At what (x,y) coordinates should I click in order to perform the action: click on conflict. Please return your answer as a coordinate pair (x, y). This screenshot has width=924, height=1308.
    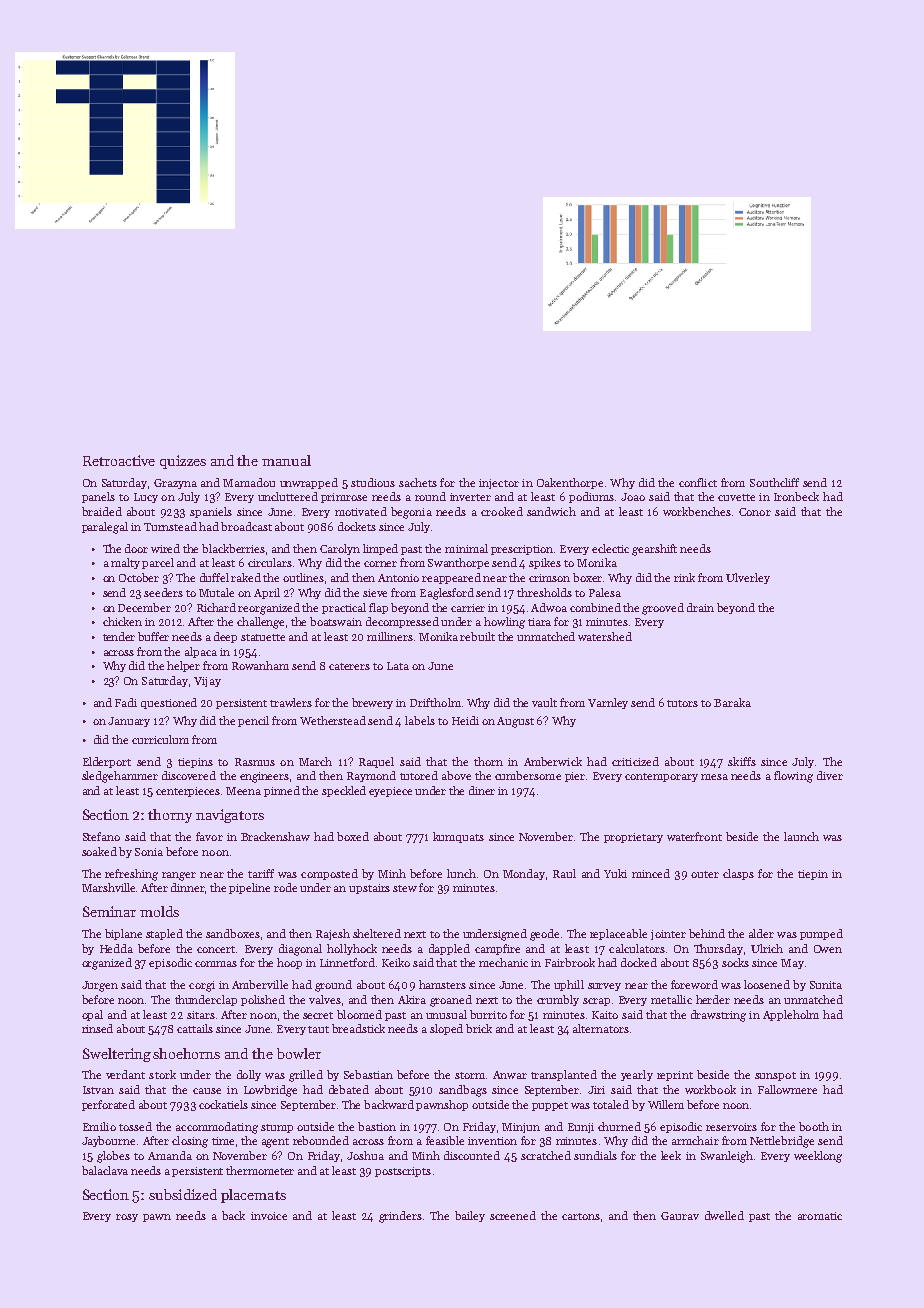
    Looking at the image, I should click on (698, 482).
